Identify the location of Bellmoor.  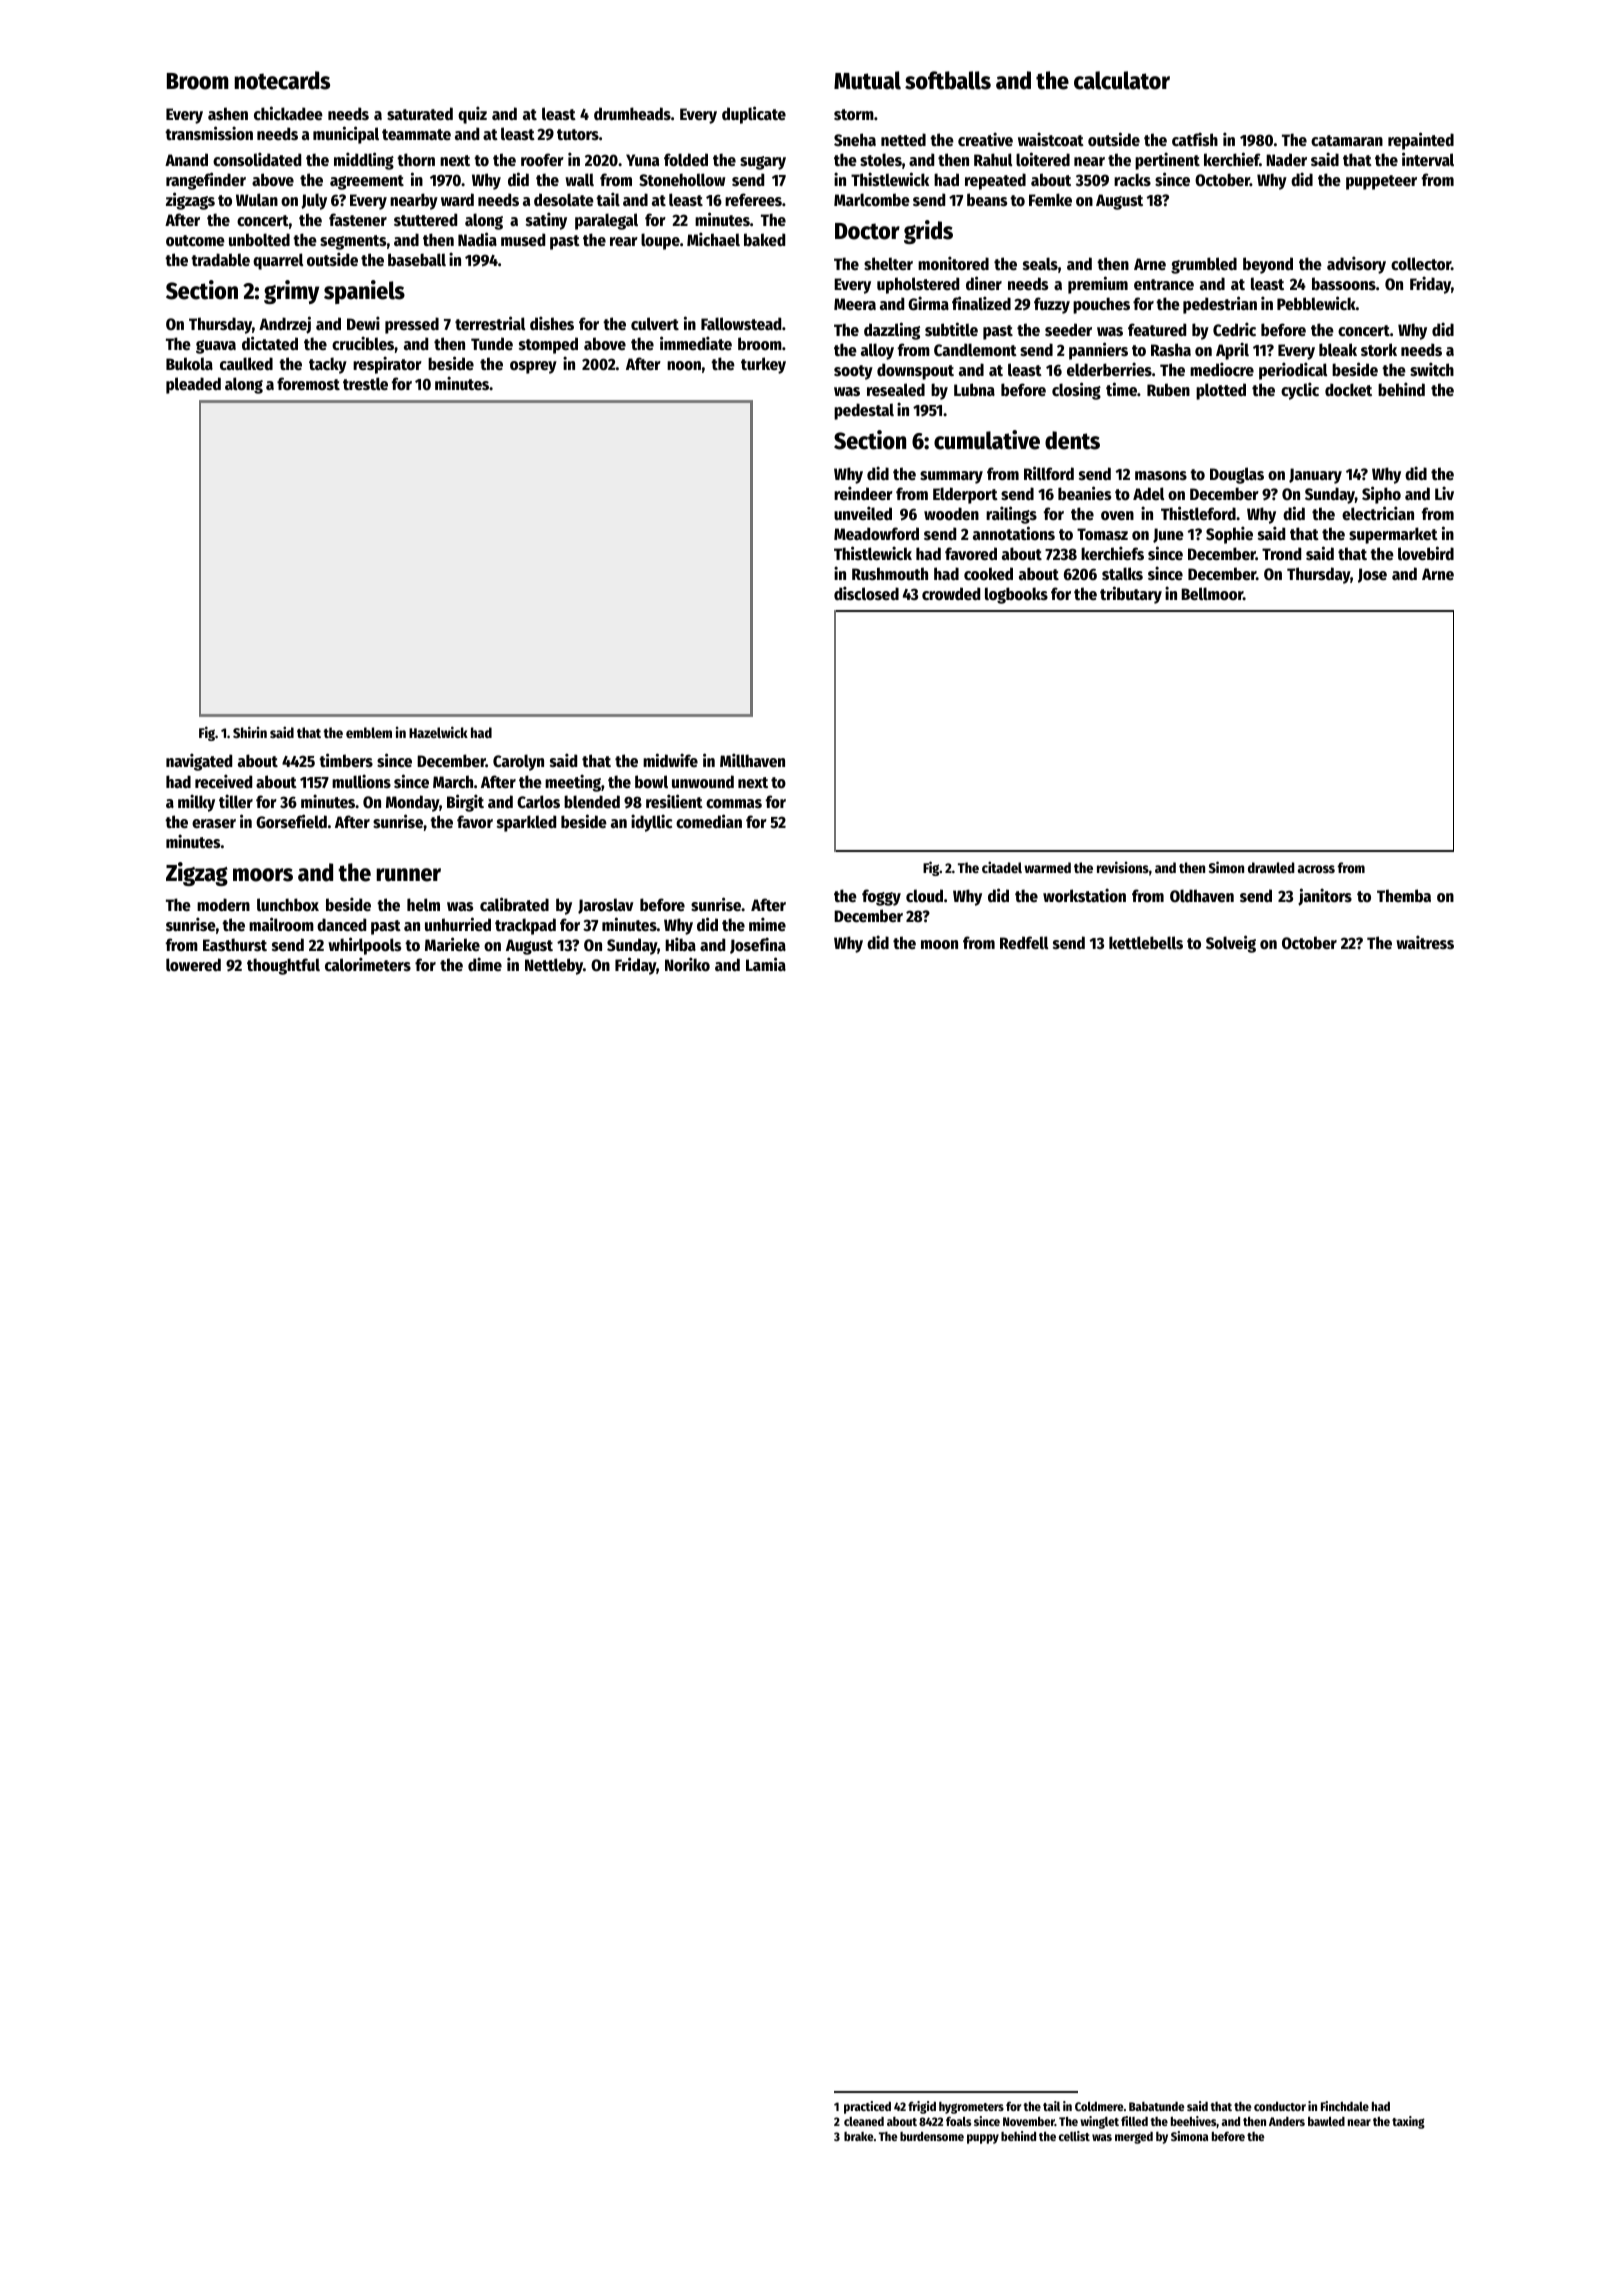
(1212, 594).
